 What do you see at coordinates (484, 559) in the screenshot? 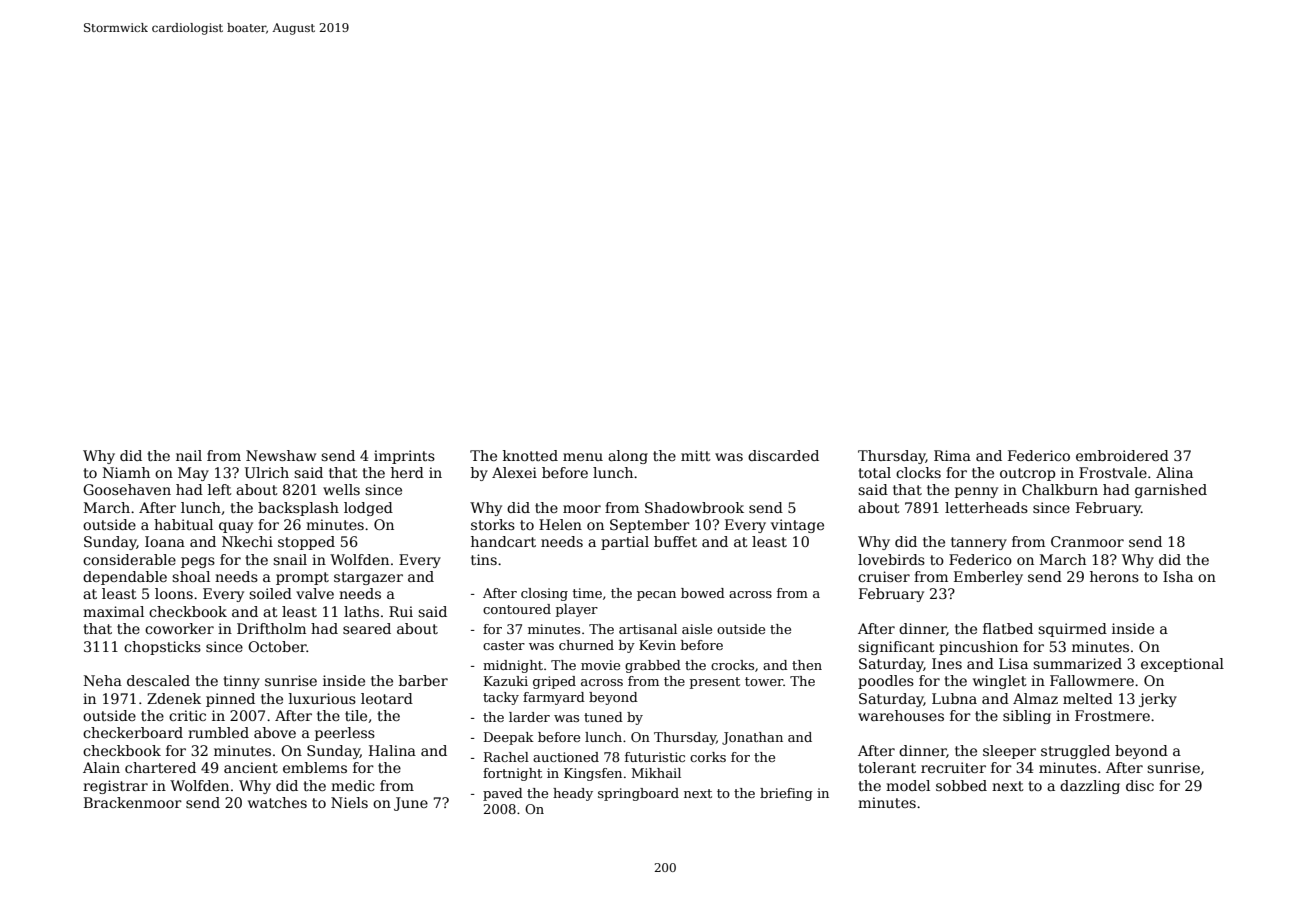
I see `tins` at bounding box center [484, 559].
